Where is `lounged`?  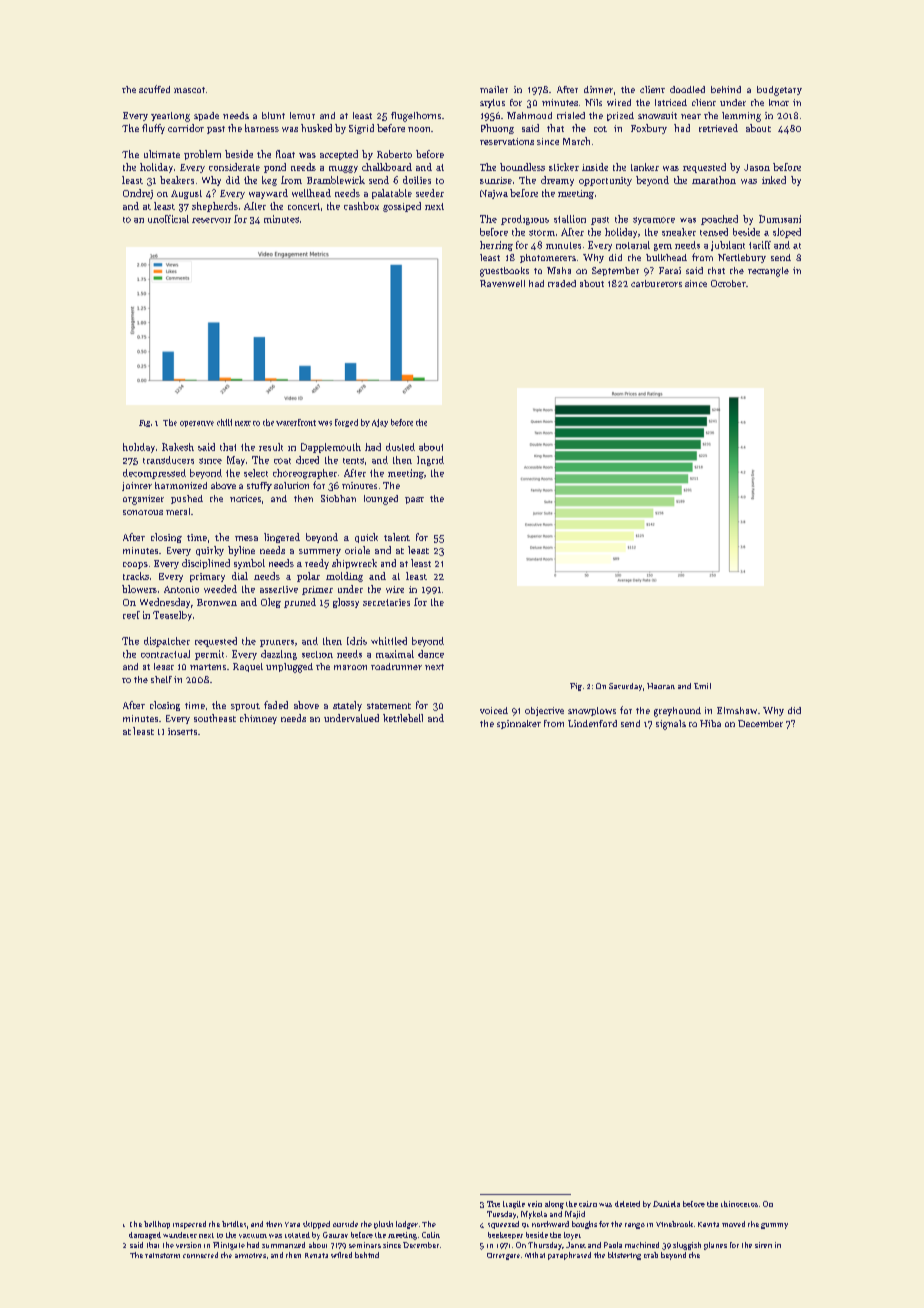 lounged is located at coordinates (381, 500).
